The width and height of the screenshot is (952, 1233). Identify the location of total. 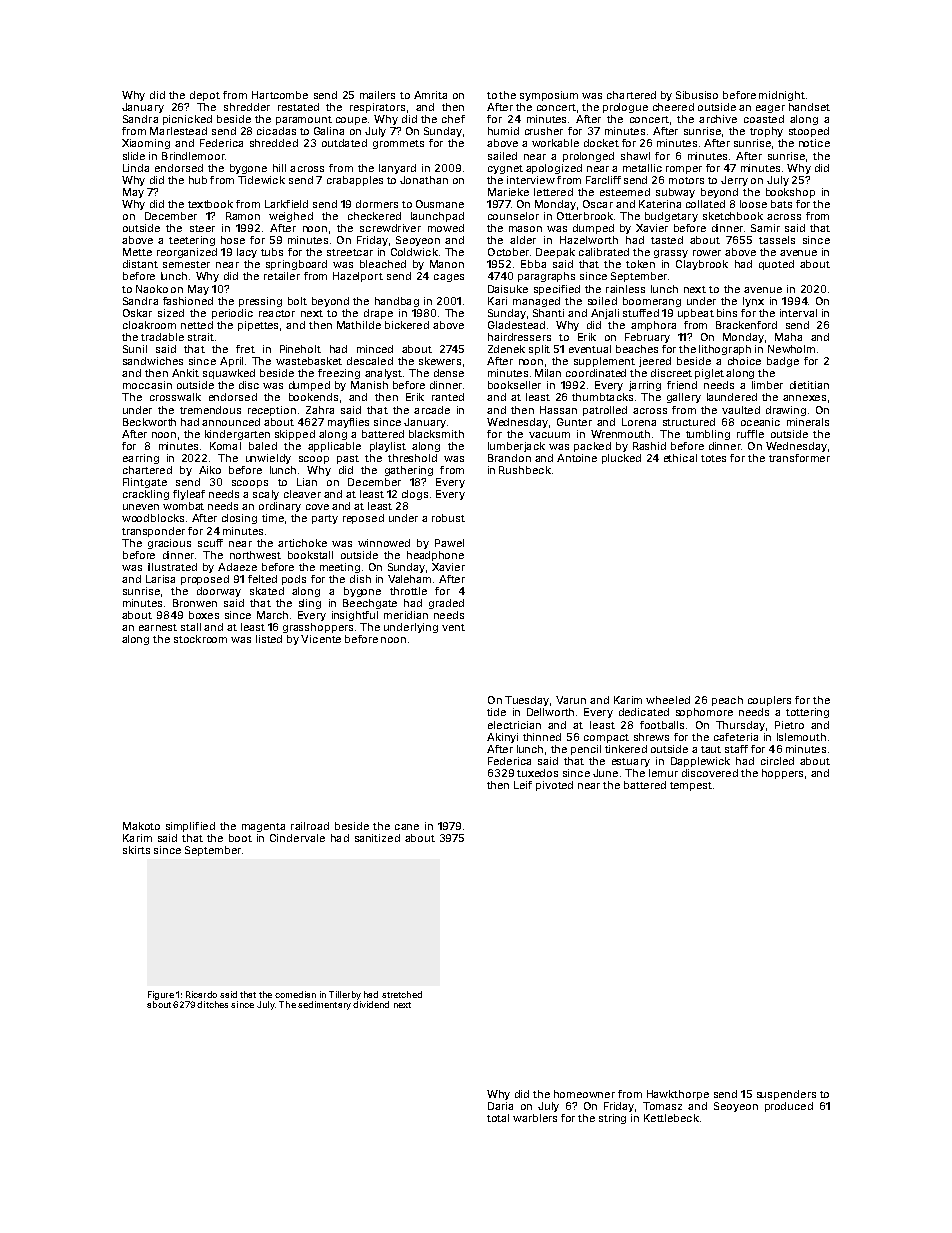
(498, 1118).
